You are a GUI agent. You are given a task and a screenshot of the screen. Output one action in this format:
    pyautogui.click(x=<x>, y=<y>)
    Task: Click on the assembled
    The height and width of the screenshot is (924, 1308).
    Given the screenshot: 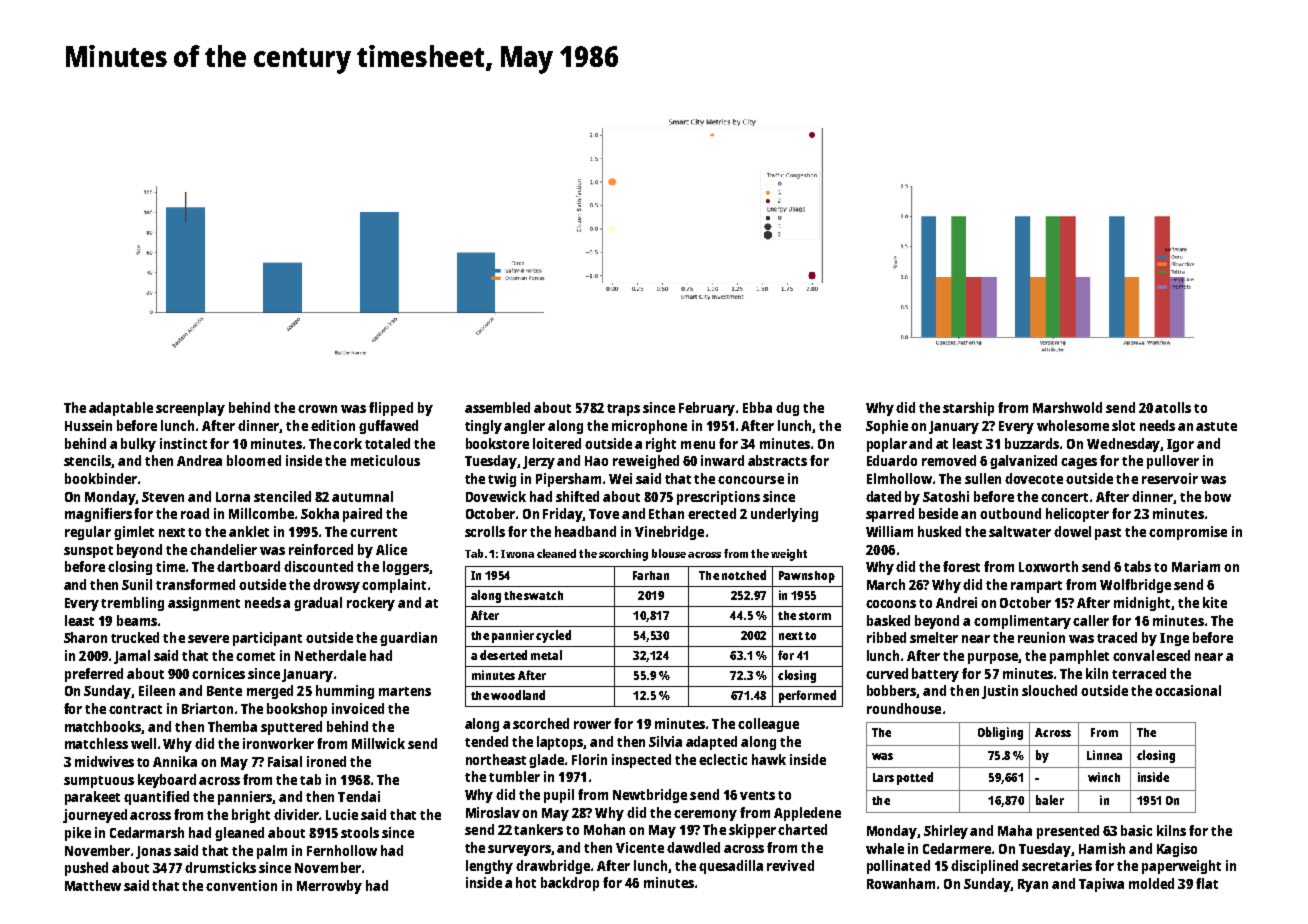 What is the action you would take?
    pyautogui.click(x=497, y=407)
